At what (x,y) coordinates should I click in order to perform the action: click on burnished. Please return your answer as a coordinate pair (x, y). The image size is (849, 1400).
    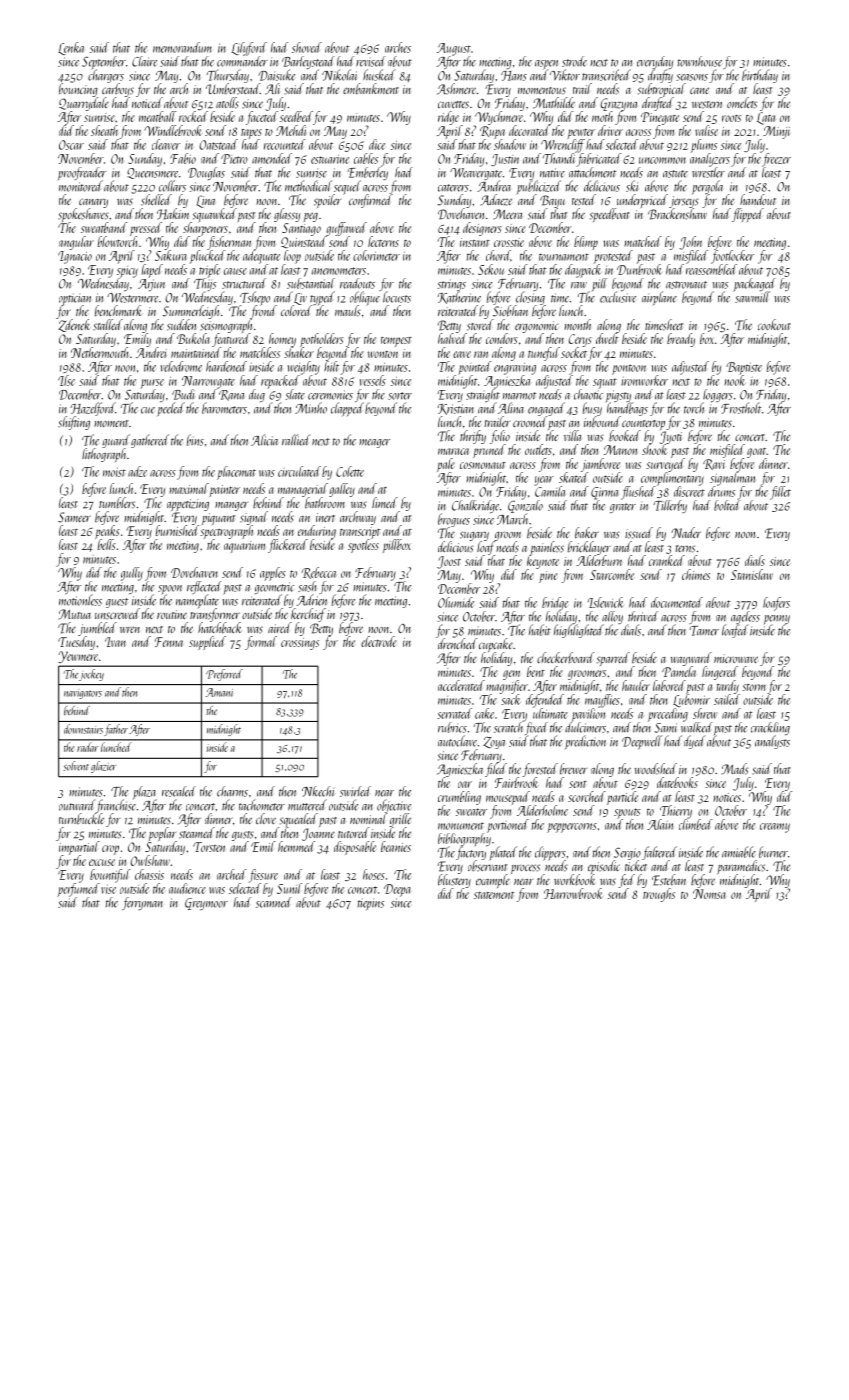
    Looking at the image, I should click on (177, 530).
